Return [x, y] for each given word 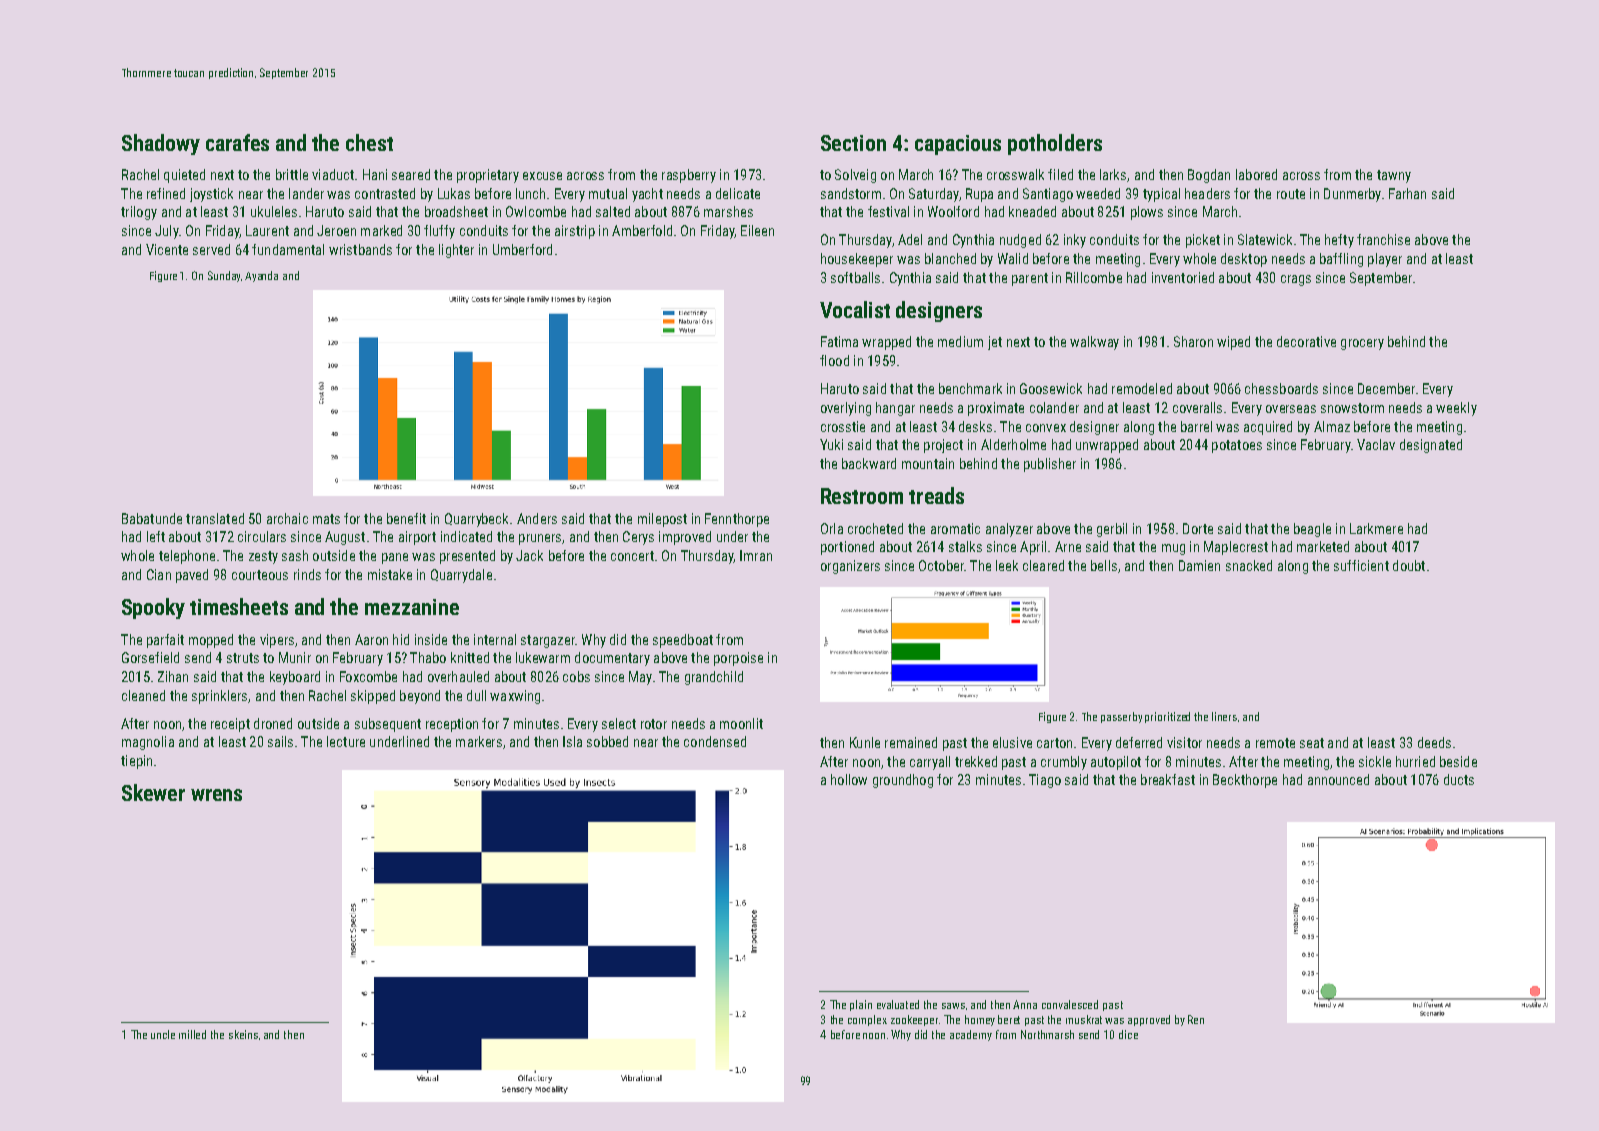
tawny [1394, 176]
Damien [1199, 565]
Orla [832, 528]
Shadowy [161, 144]
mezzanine [412, 607]
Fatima [839, 341]
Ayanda [261, 276]
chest [369, 142]
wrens [216, 795]
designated [1431, 446]
